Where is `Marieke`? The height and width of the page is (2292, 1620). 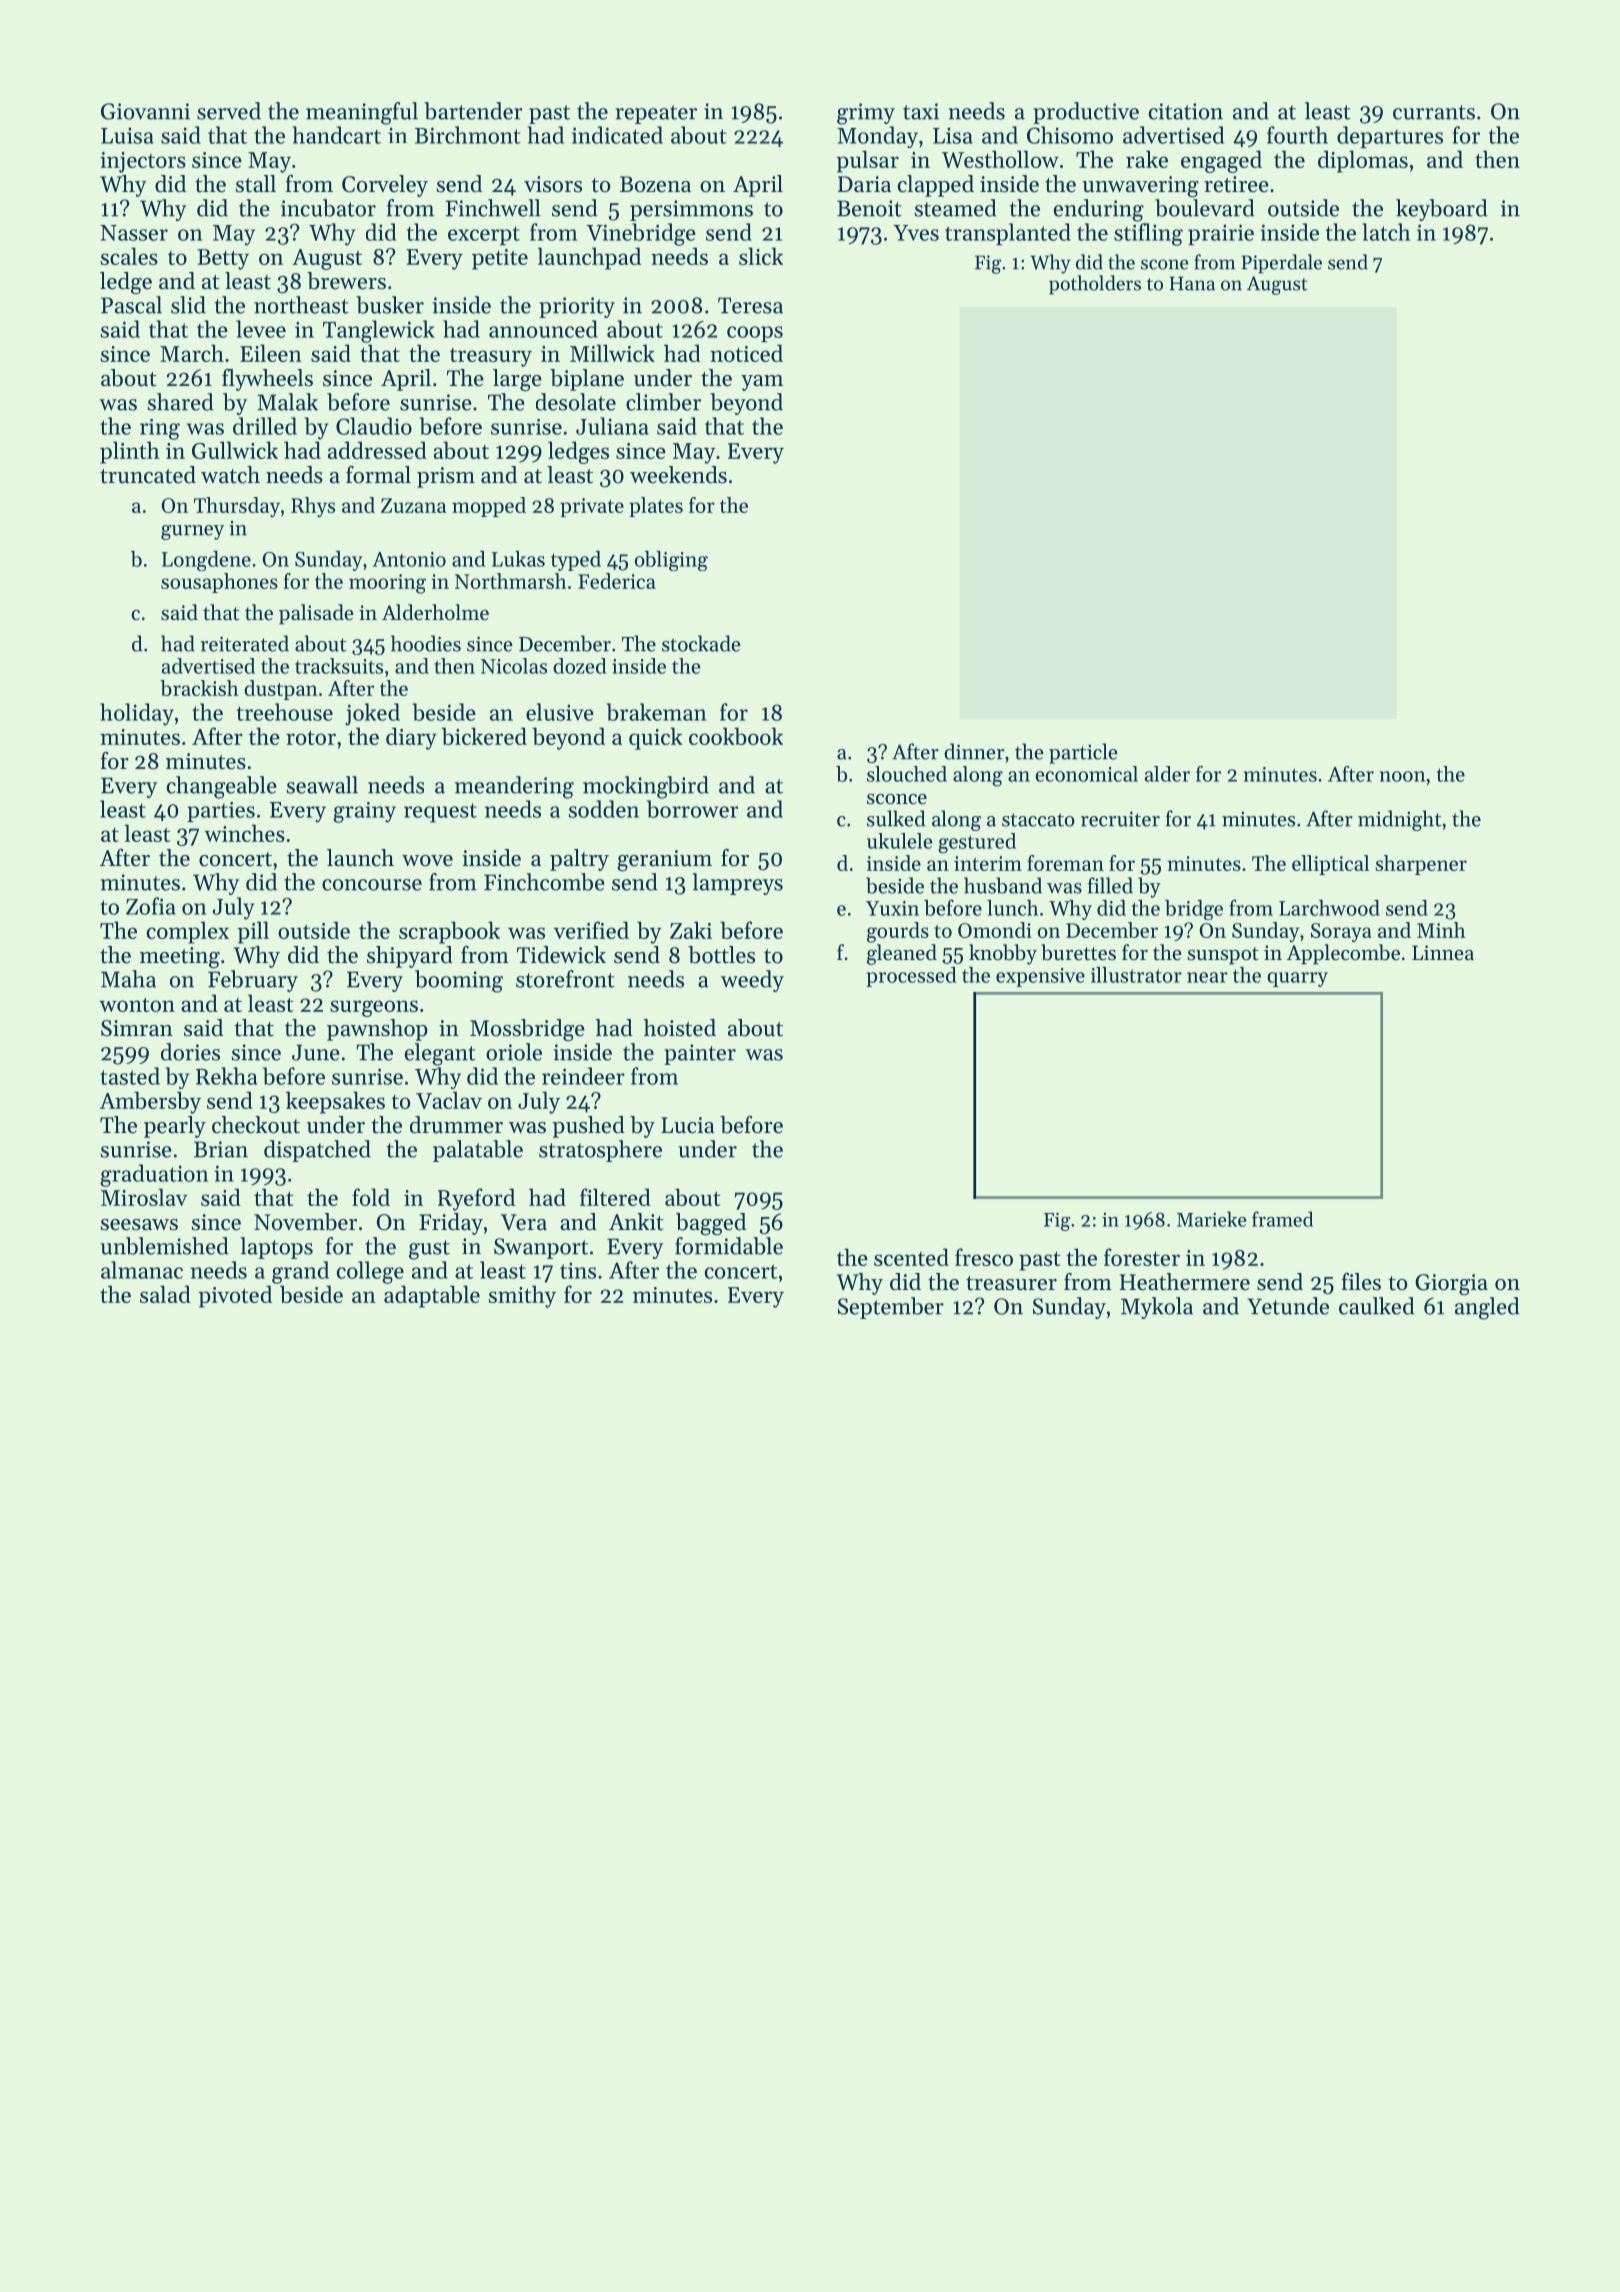
Marieke is located at coordinates (1211, 1219).
